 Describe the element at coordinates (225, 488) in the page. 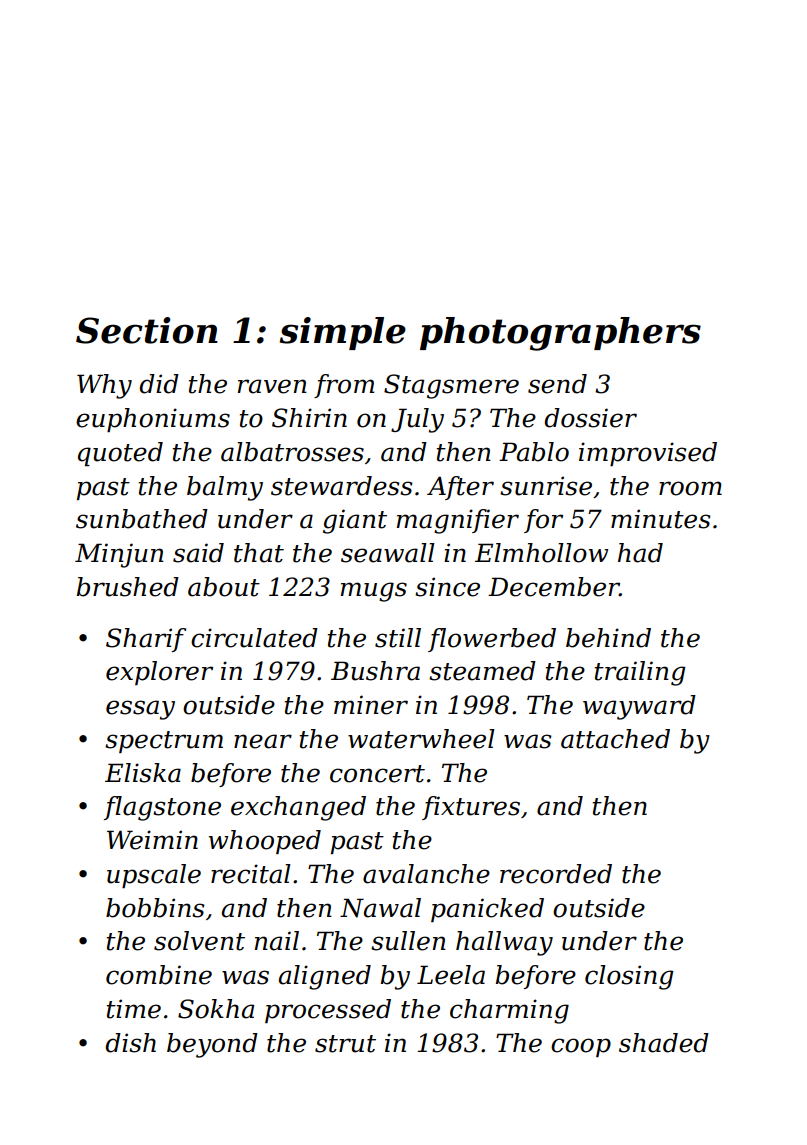

I see `balmy` at that location.
